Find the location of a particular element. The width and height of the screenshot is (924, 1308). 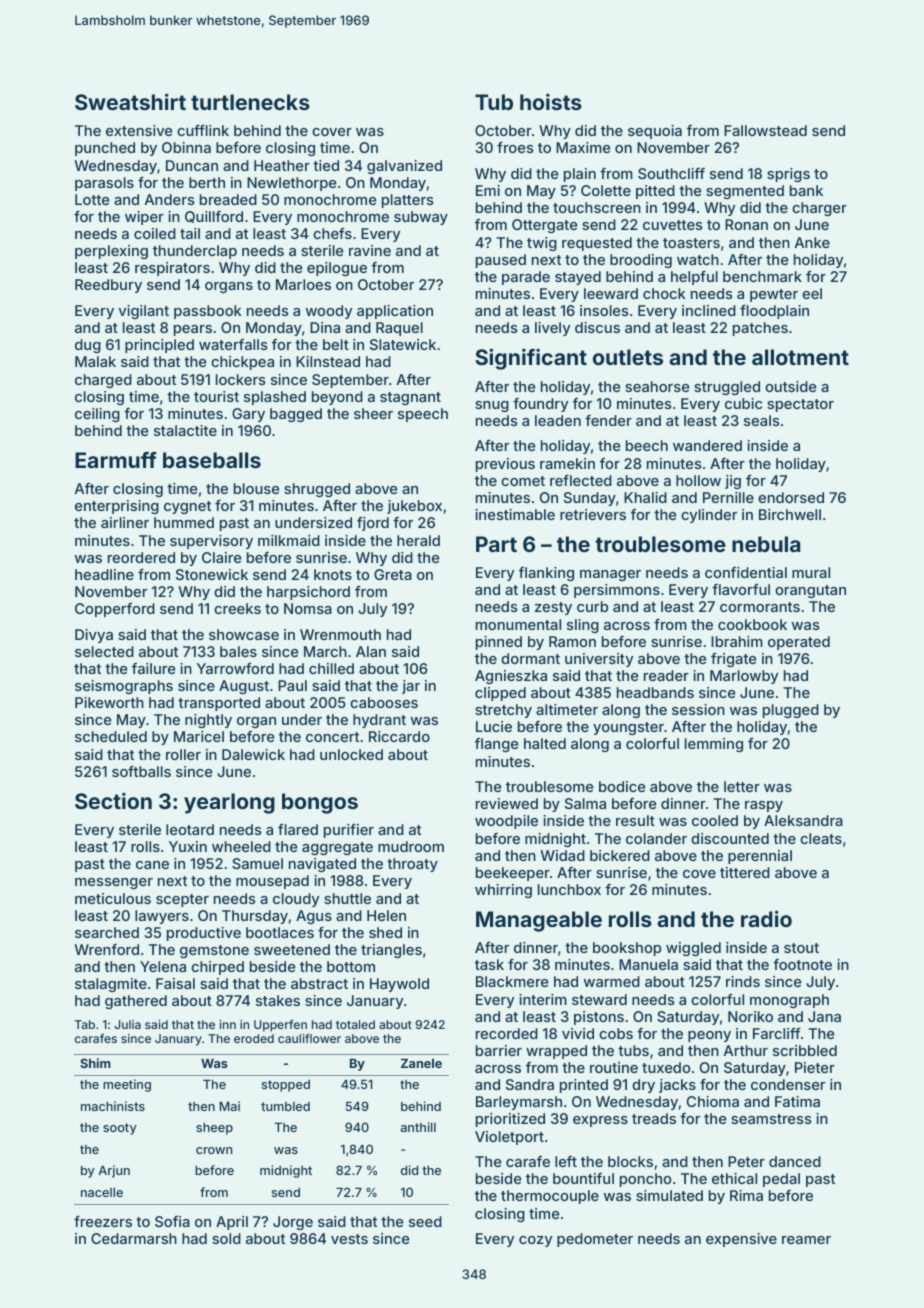

seahorse is located at coordinates (657, 386).
